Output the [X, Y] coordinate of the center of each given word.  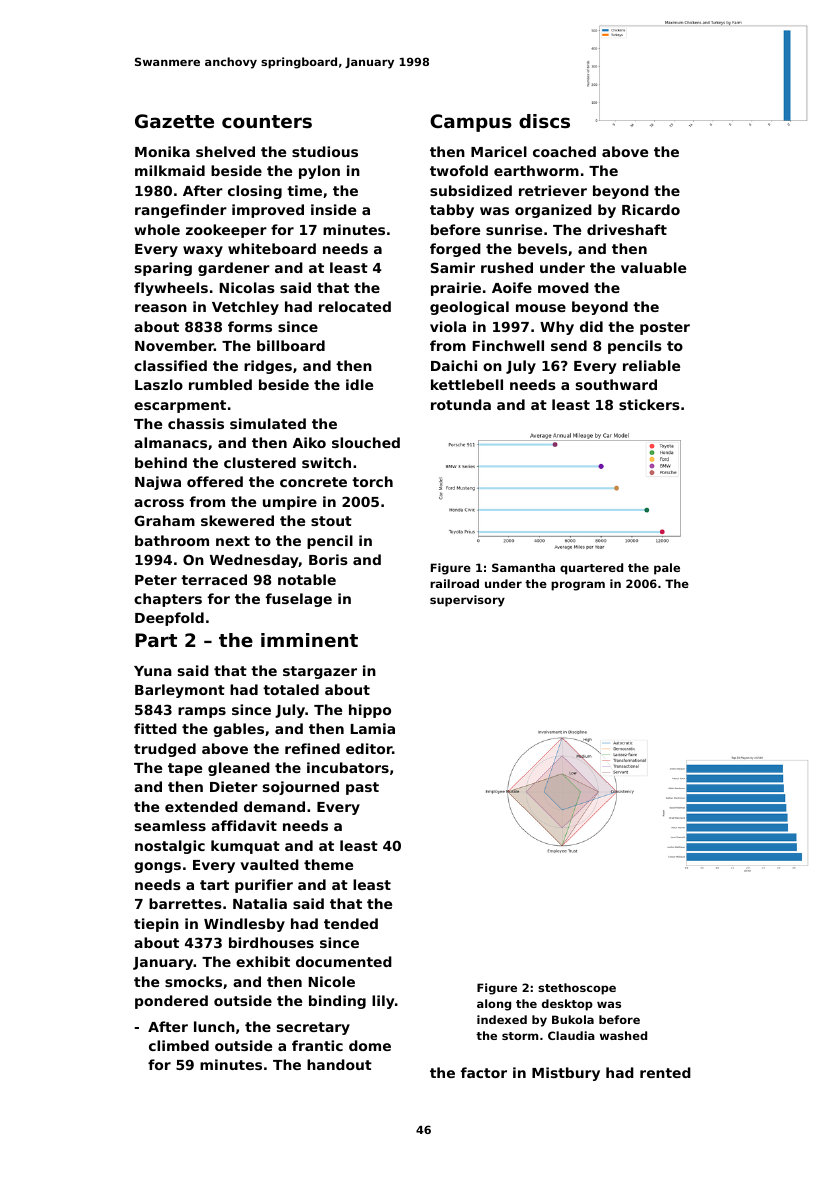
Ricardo [651, 209]
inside [333, 209]
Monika [162, 151]
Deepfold [169, 619]
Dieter [234, 786]
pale [667, 569]
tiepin [156, 925]
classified [170, 365]
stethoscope [577, 989]
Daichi [454, 365]
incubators [348, 767]
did [591, 326]
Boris [328, 559]
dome [370, 1045]
